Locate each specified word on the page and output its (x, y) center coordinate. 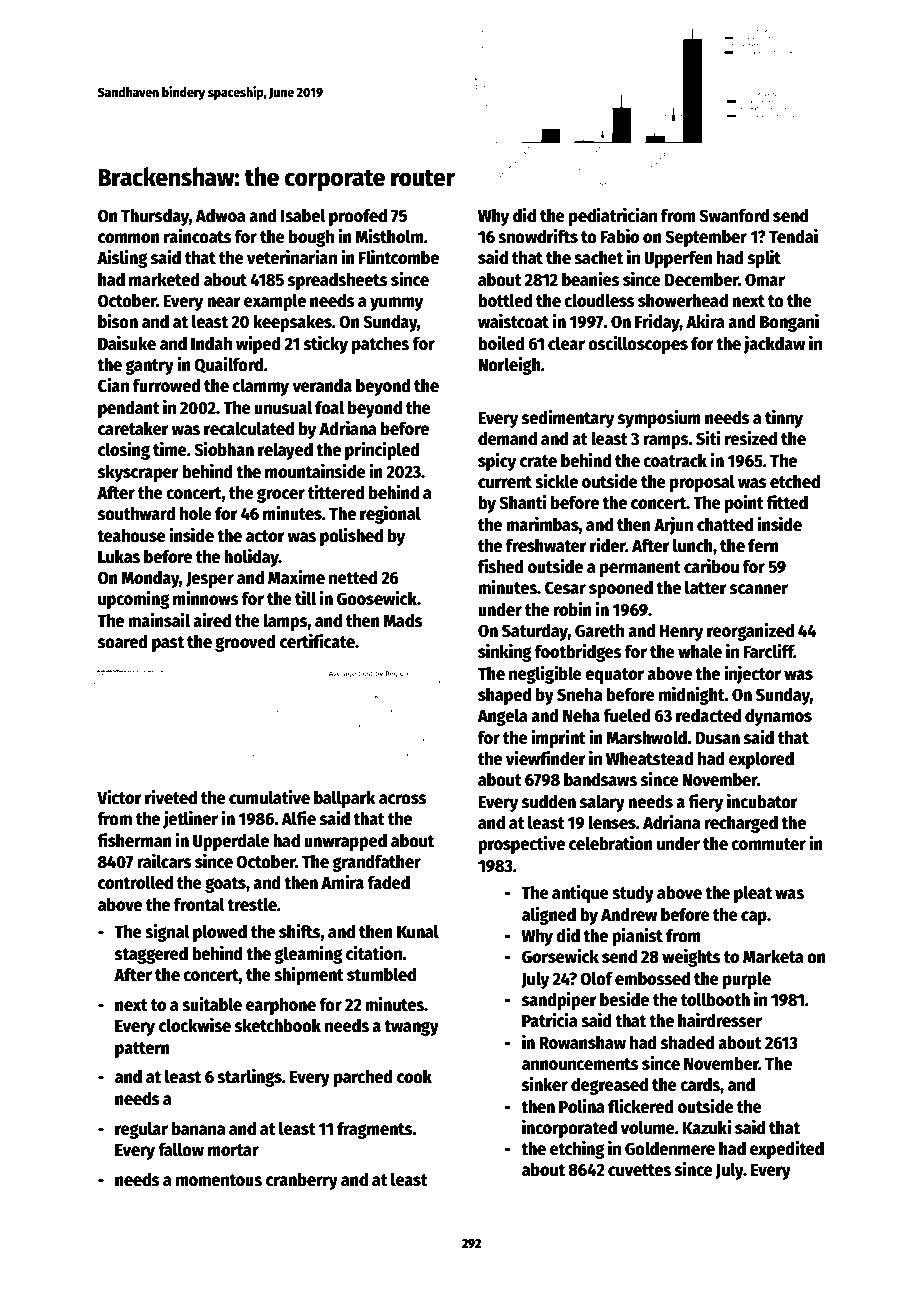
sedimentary (568, 418)
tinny (784, 419)
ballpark (344, 799)
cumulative (269, 797)
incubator (762, 801)
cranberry (302, 1181)
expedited (787, 1149)
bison (118, 321)
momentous (219, 1180)
